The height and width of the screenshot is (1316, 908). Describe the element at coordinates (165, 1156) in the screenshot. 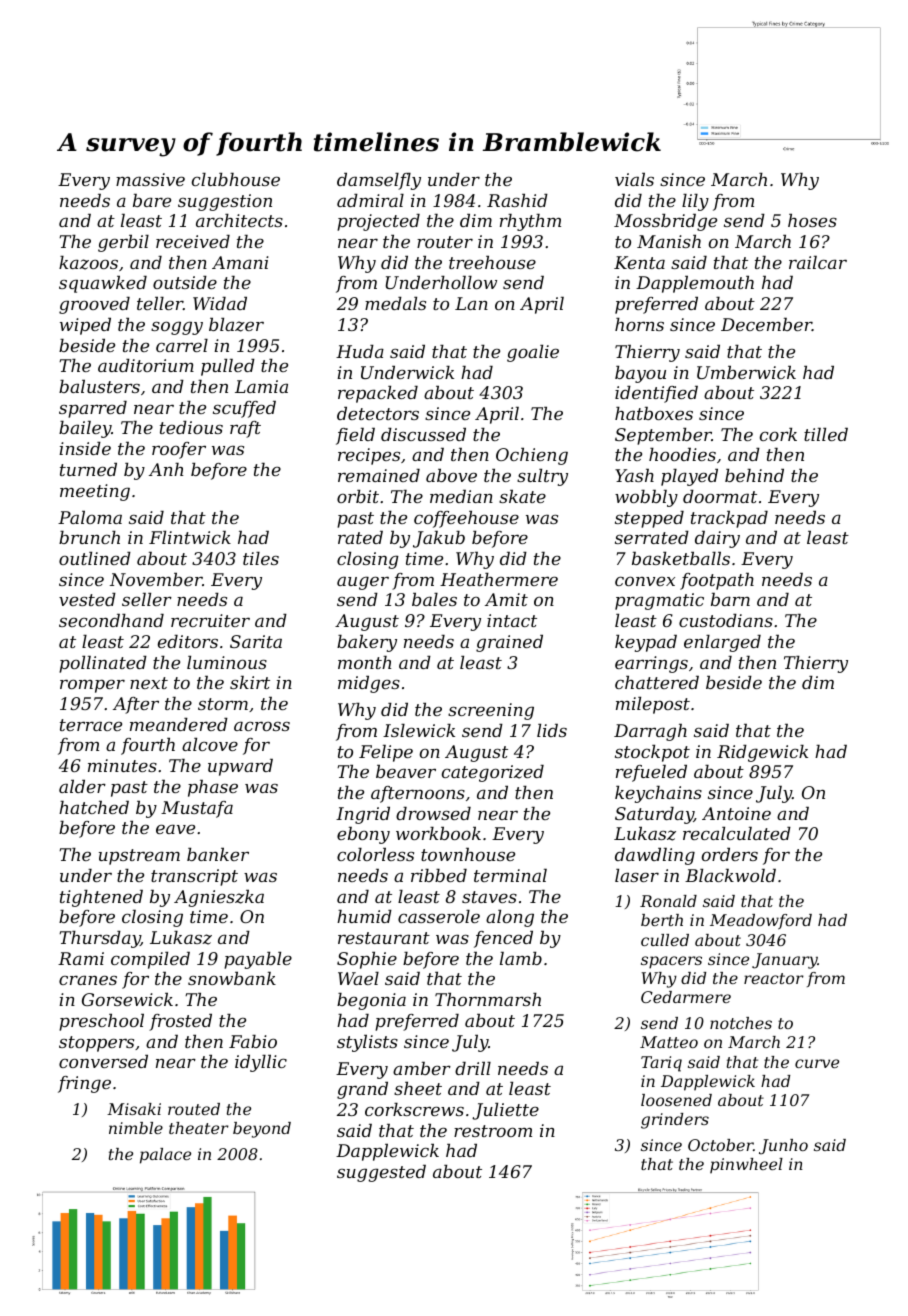

I see `palace` at that location.
